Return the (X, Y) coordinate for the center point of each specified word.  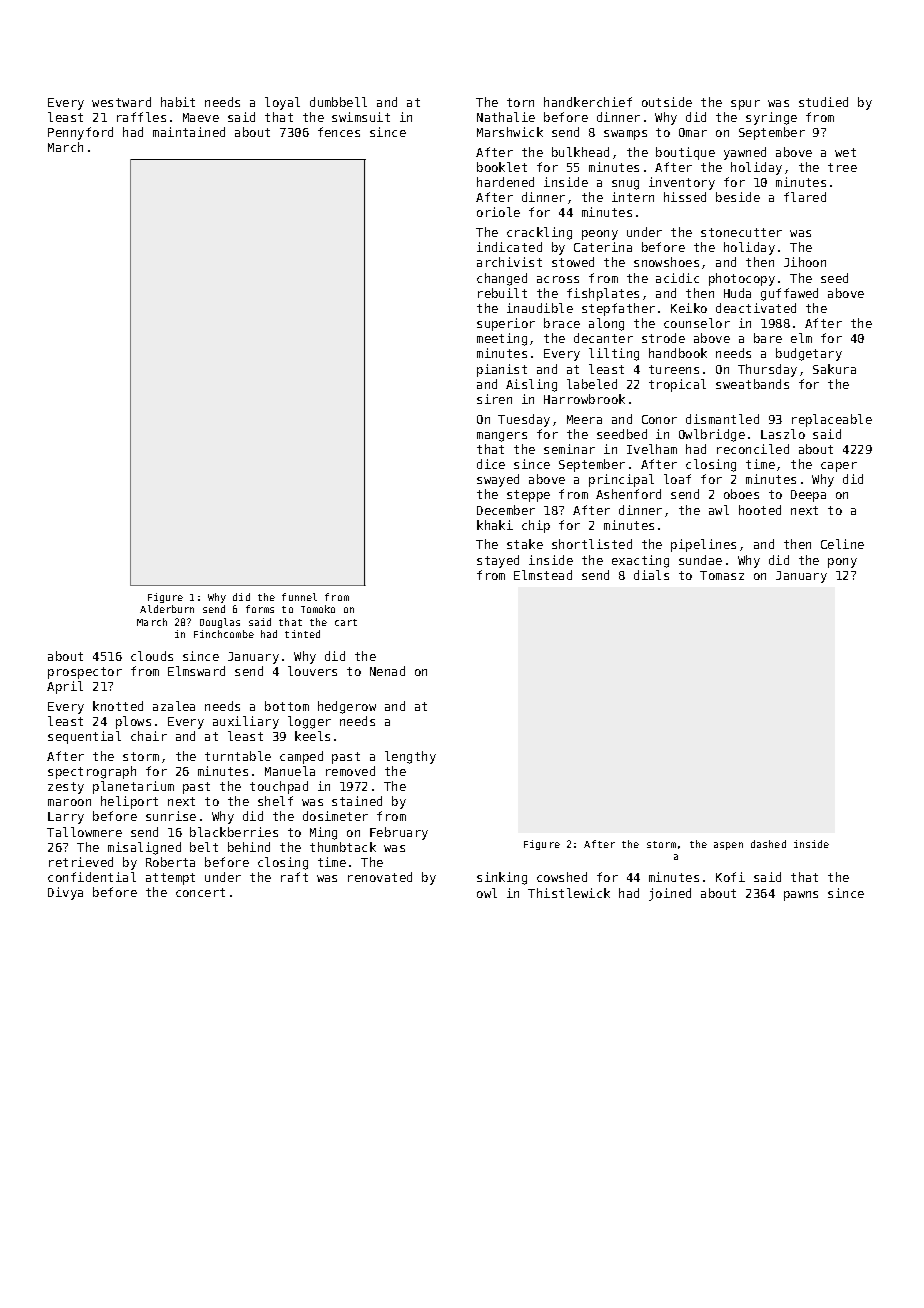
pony (842, 563)
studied (823, 102)
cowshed (562, 877)
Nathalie (506, 117)
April (65, 687)
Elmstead (543, 575)
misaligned (144, 848)
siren (494, 399)
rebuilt (502, 293)
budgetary (809, 354)
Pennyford (80, 133)
